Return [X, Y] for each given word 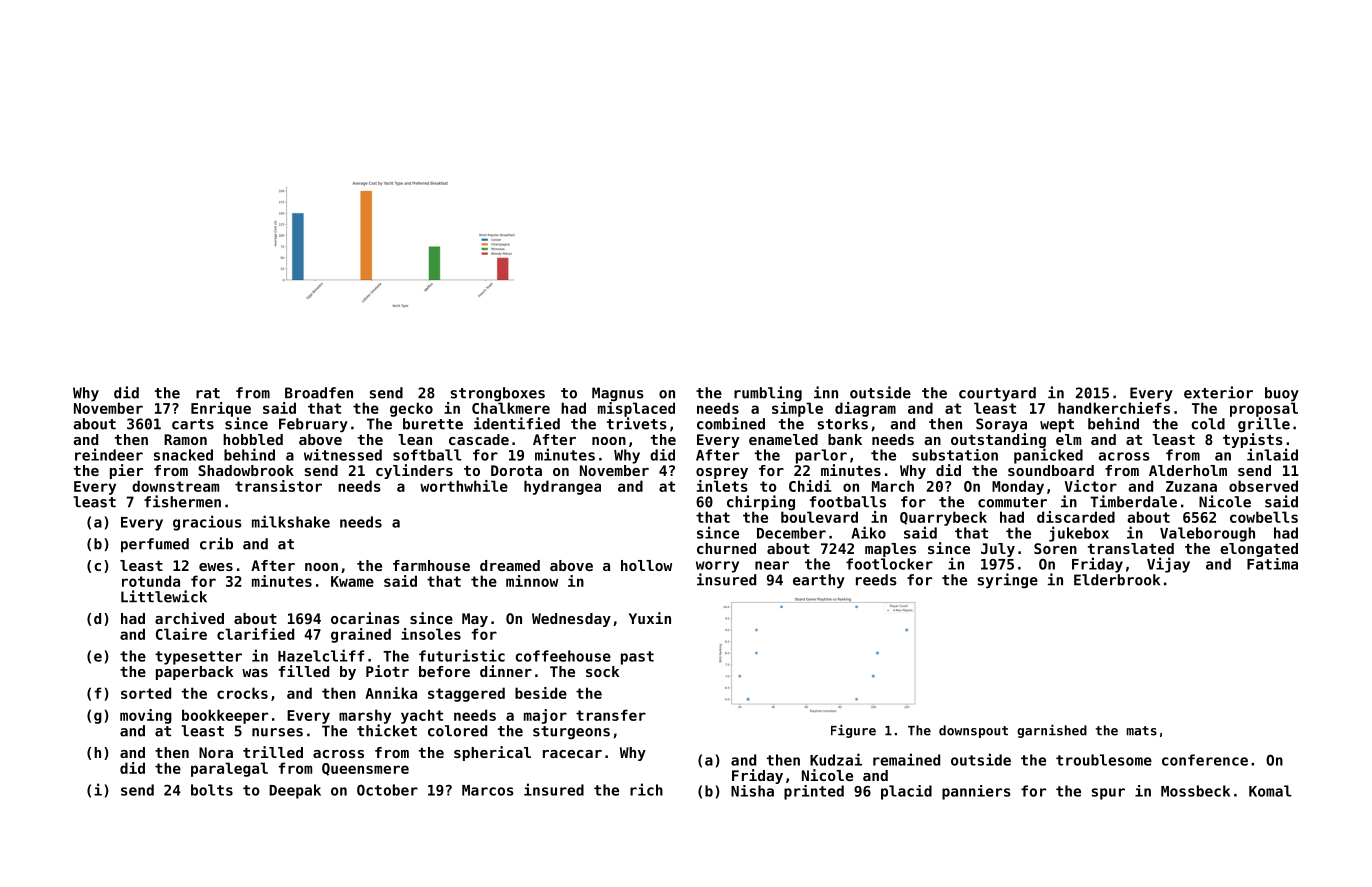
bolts [212, 790]
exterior [1218, 392]
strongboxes [498, 394]
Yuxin [650, 618]
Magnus [618, 394]
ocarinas [365, 618]
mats [1142, 731]
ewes [216, 567]
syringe [1008, 581]
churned [726, 548]
